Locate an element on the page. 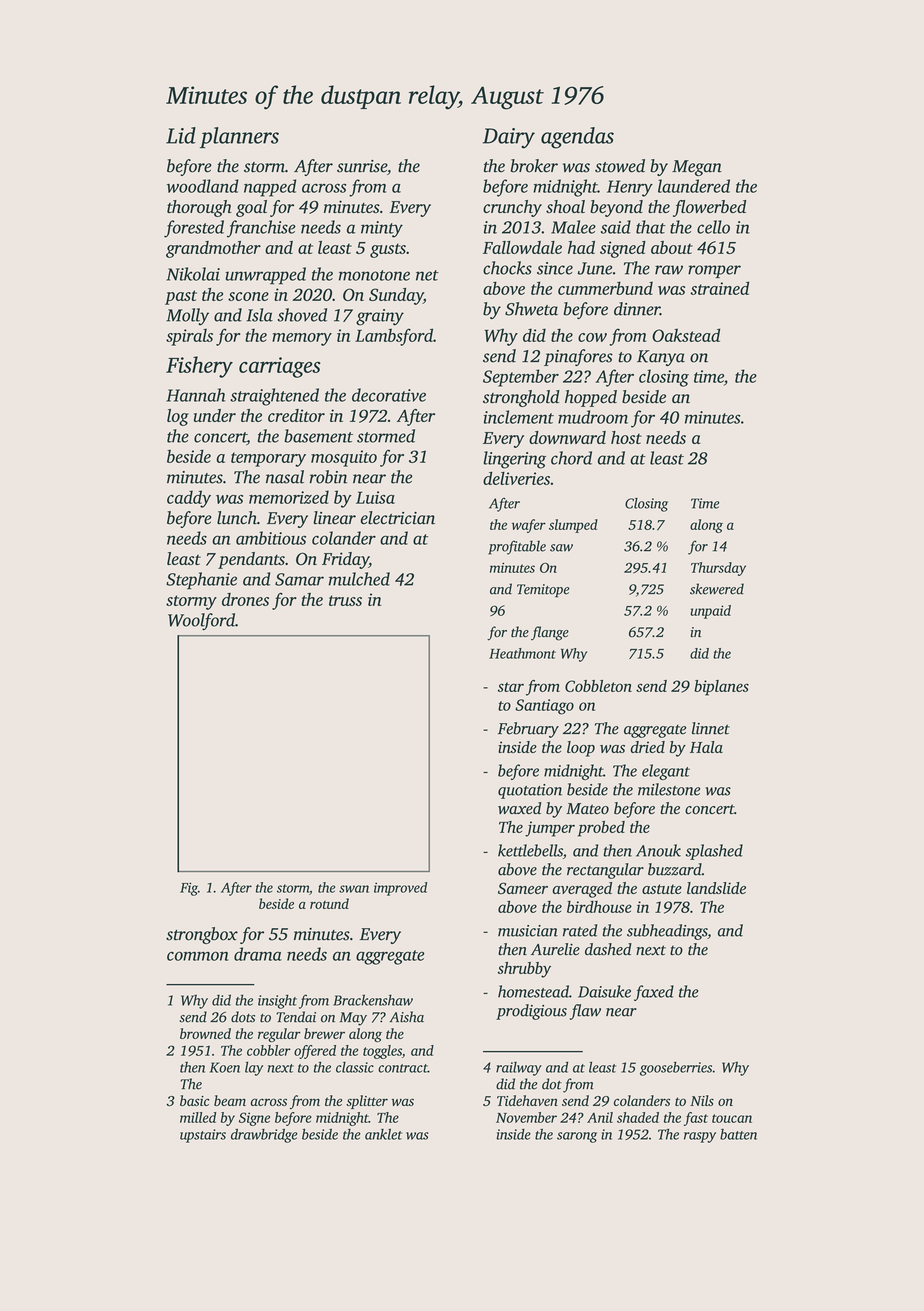 The width and height of the document is (924, 1311). common is located at coordinates (198, 956).
